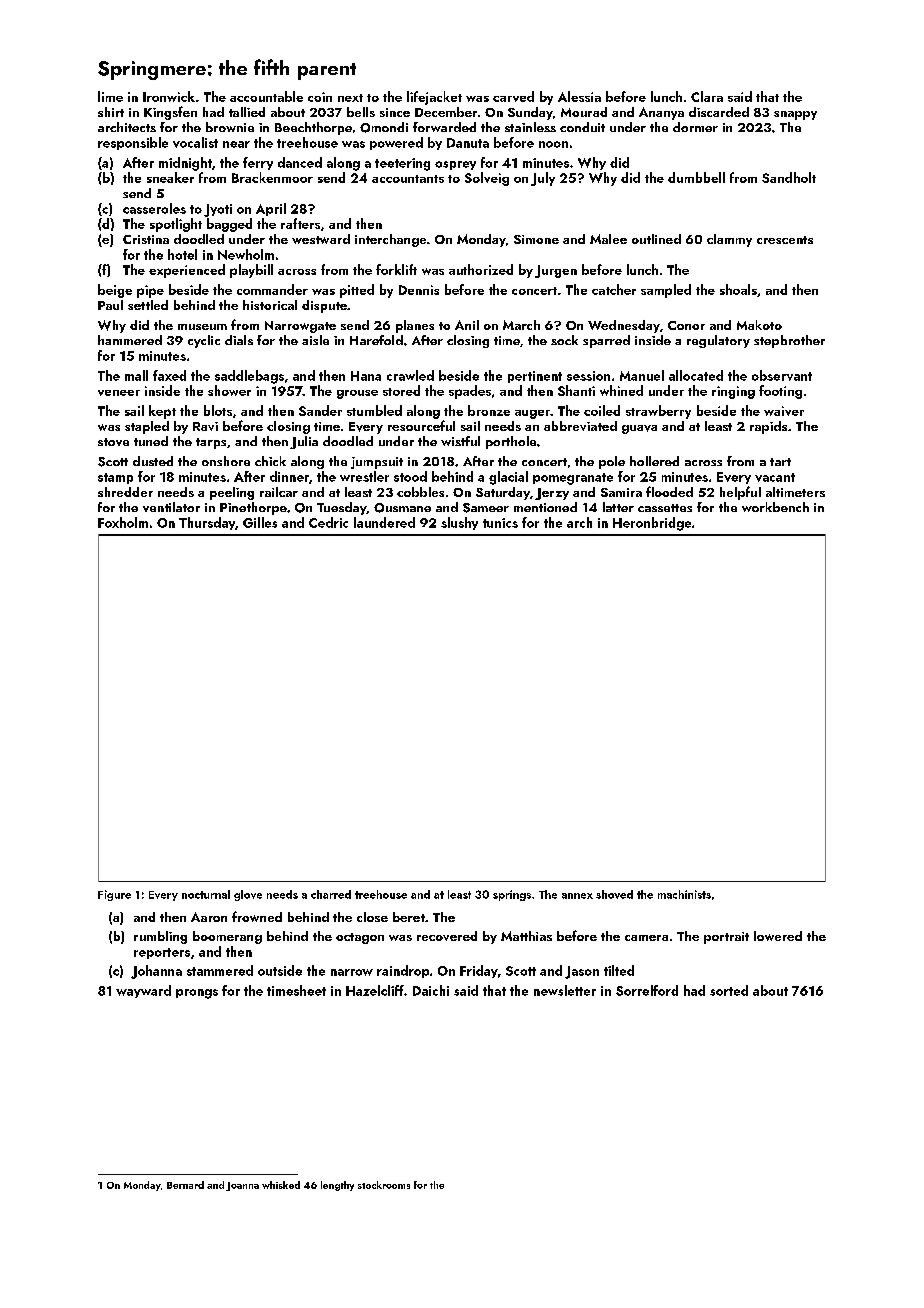 The width and height of the screenshot is (924, 1308). What do you see at coordinates (707, 96) in the screenshot?
I see `Clara` at bounding box center [707, 96].
